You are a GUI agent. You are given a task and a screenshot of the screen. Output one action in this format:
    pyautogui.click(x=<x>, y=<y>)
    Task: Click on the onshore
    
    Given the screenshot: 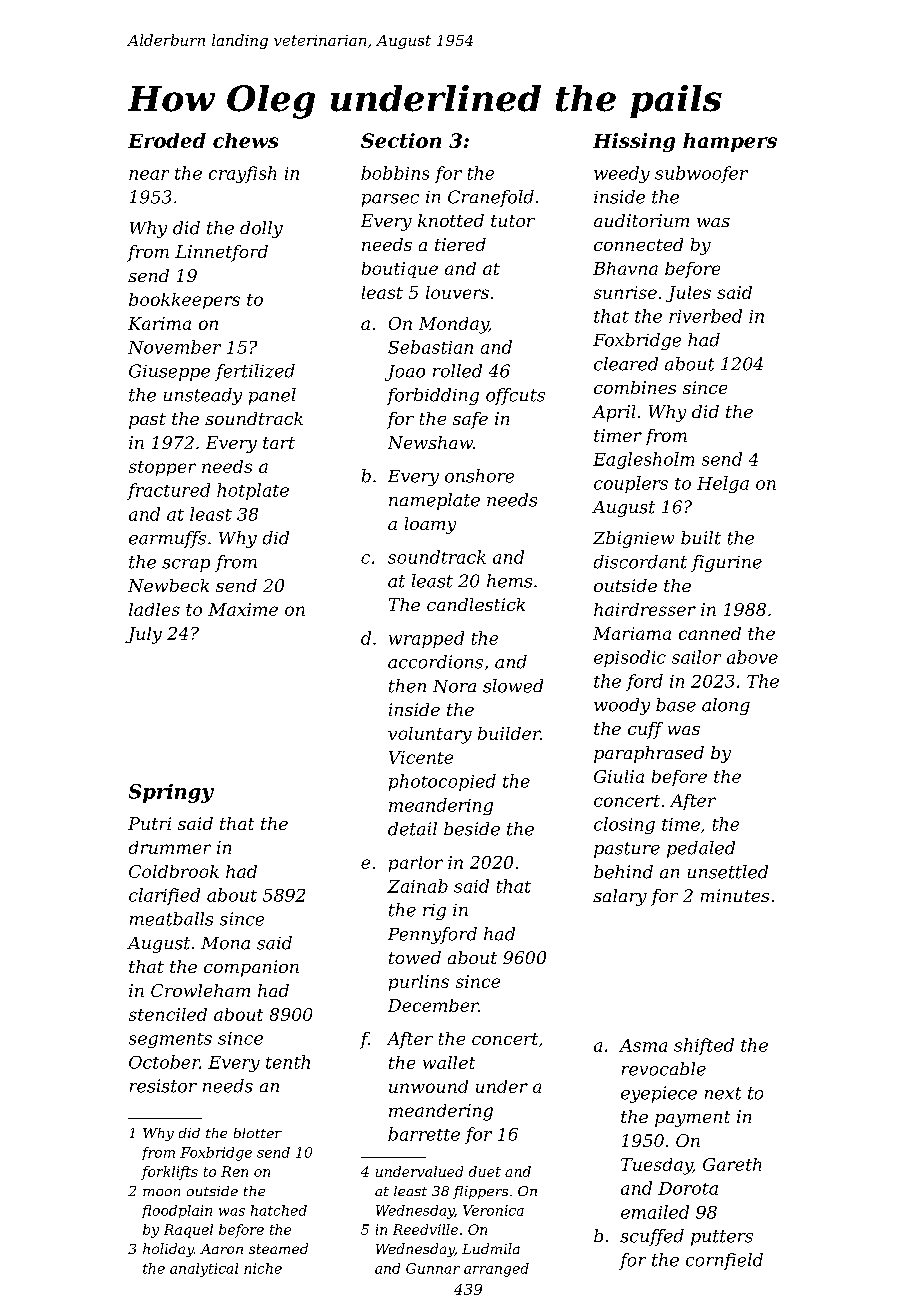 What is the action you would take?
    pyautogui.click(x=479, y=476)
